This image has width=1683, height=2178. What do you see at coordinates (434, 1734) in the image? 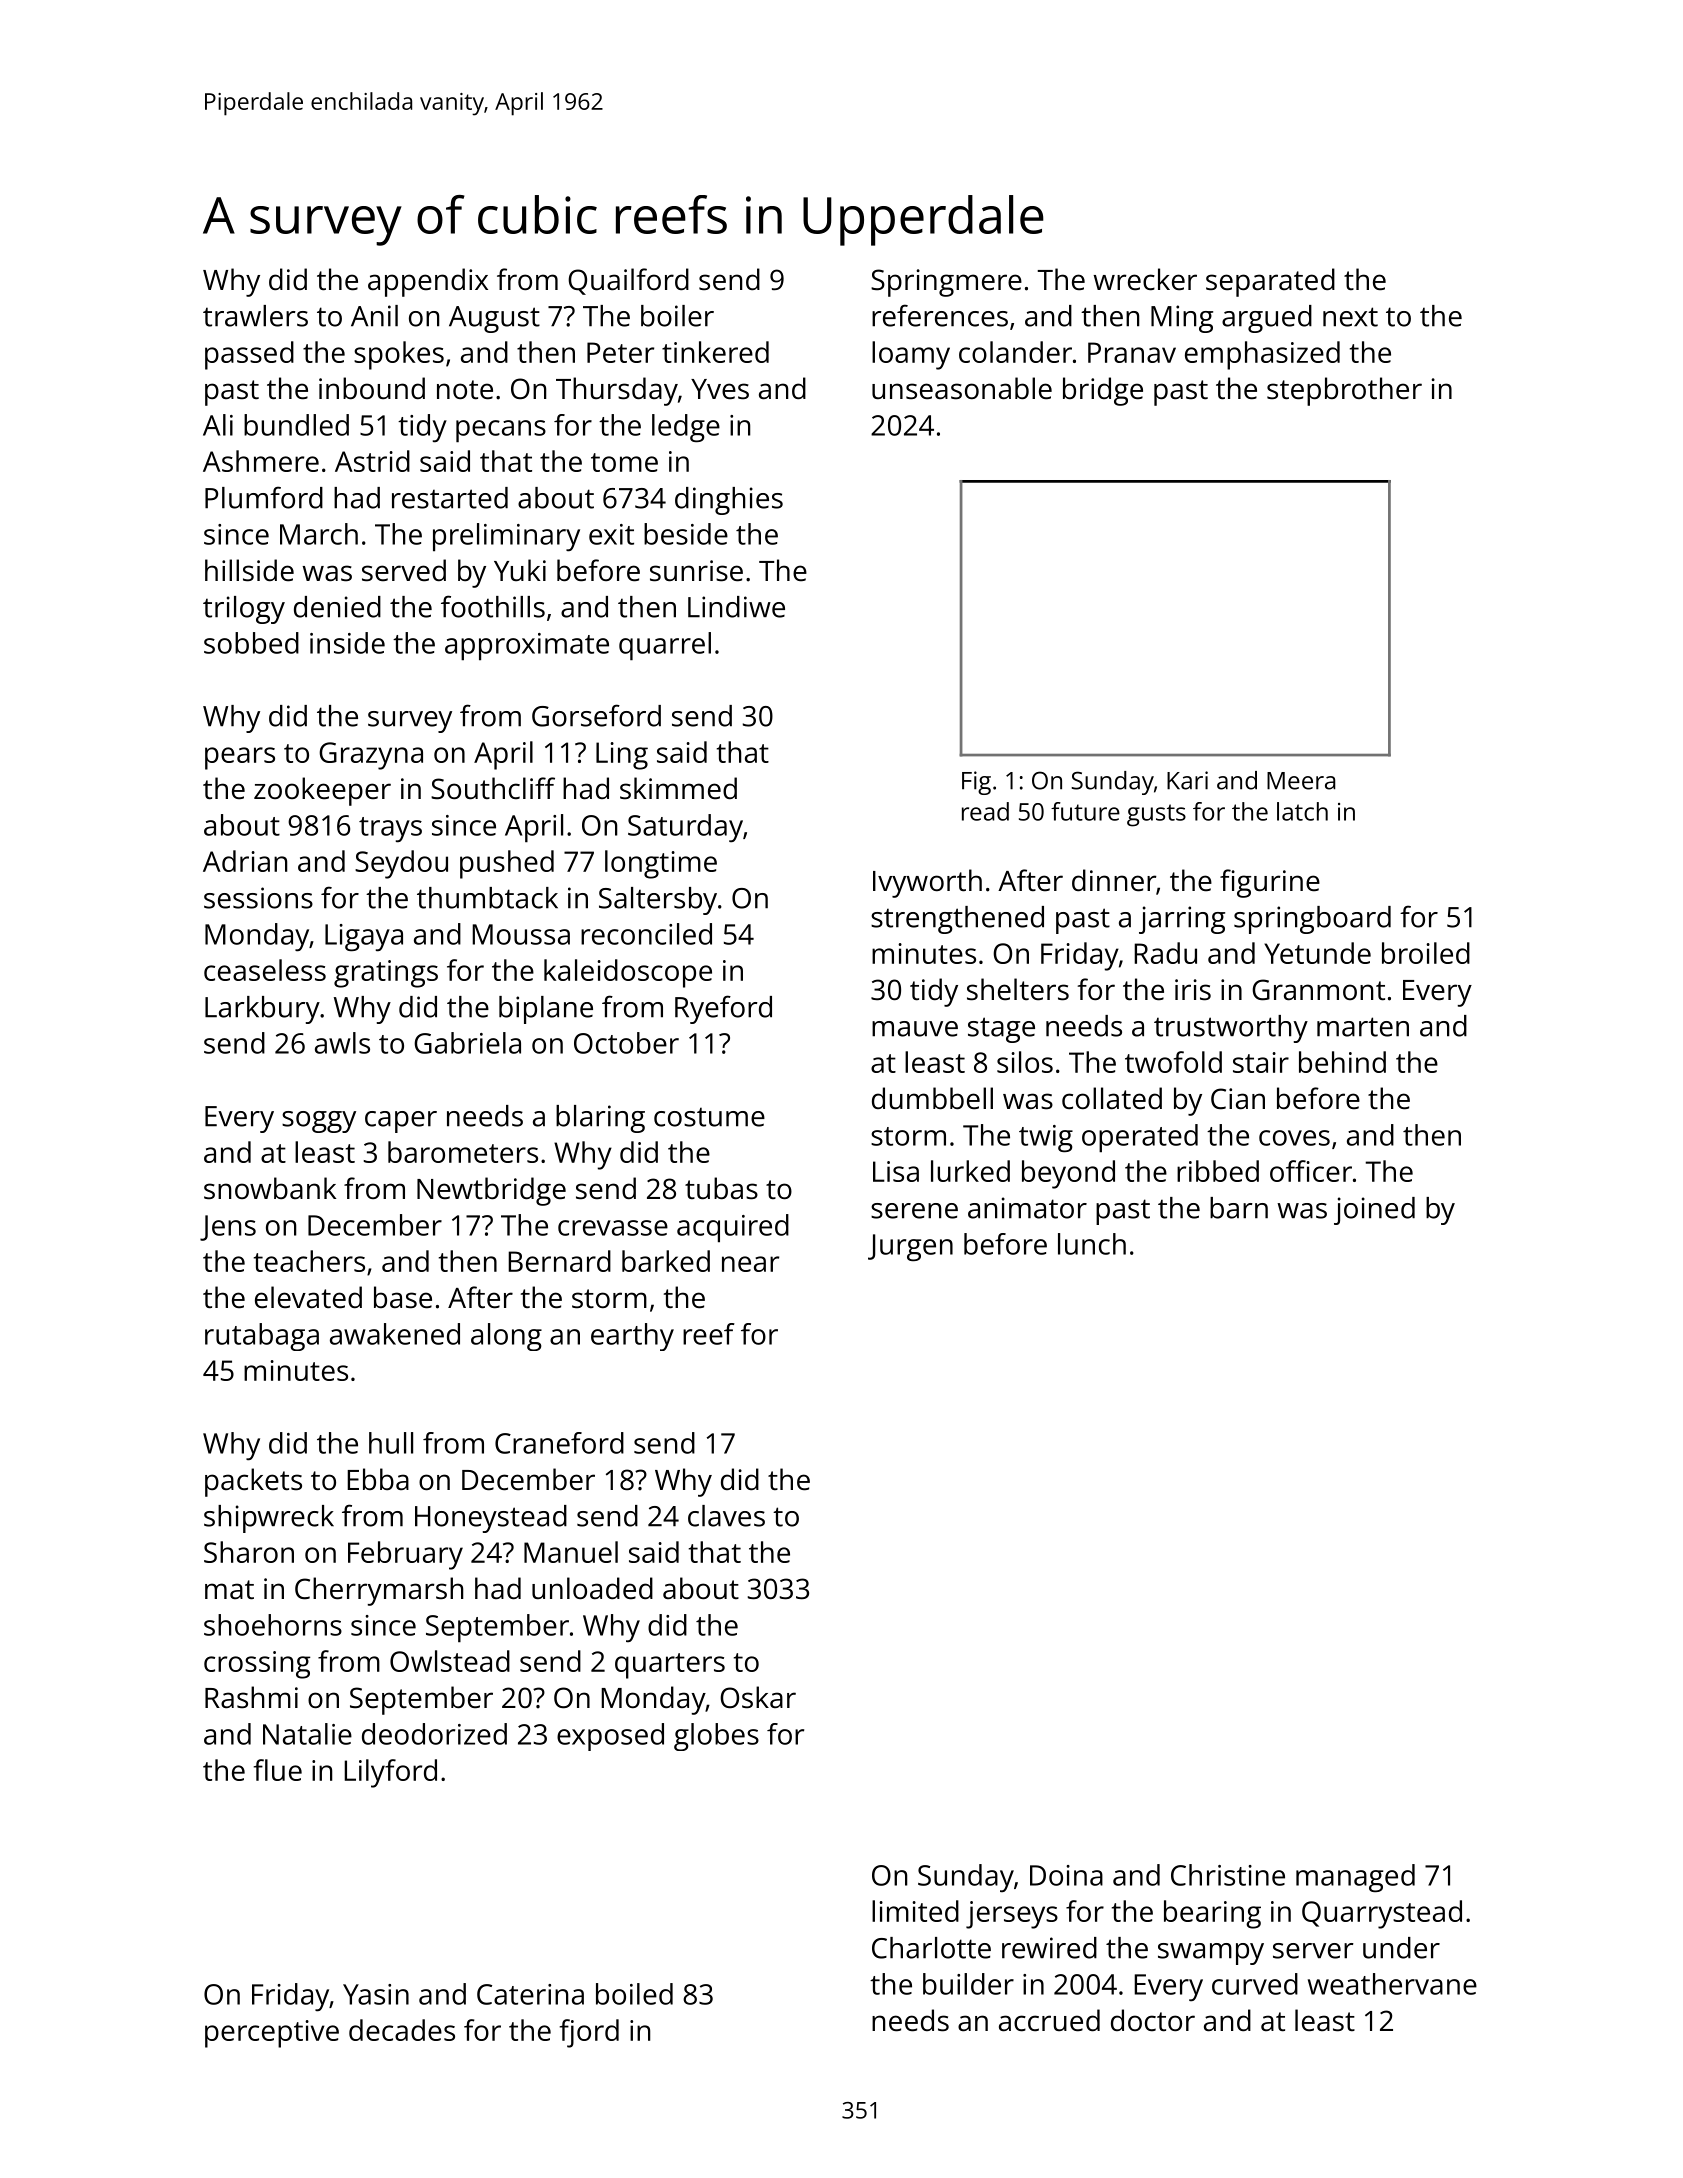
I see `deodorized` at bounding box center [434, 1734].
